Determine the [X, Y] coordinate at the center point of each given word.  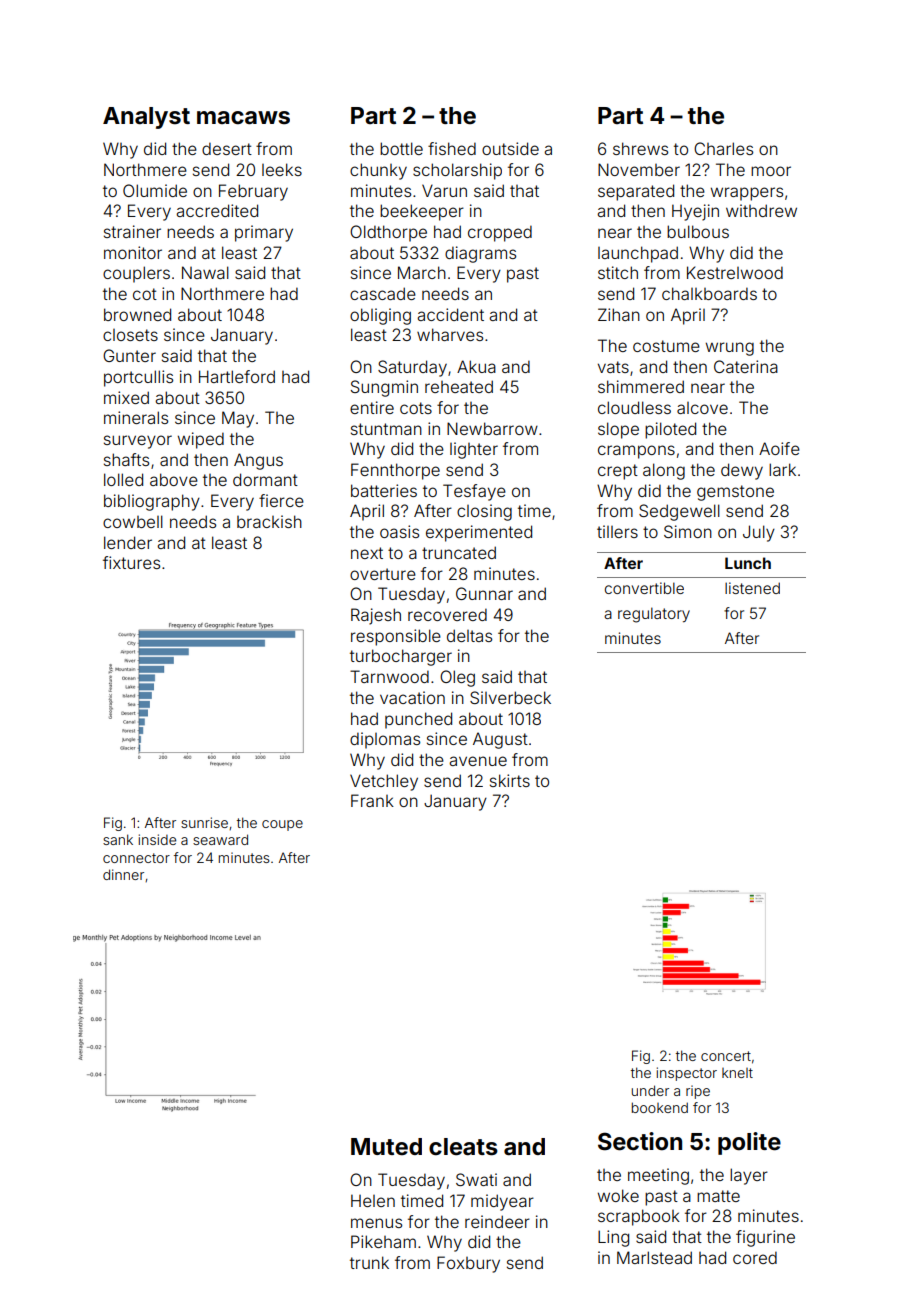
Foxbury [468, 1264]
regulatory [654, 615]
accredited [217, 210]
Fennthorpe [395, 471]
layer [749, 1176]
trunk [369, 1262]
